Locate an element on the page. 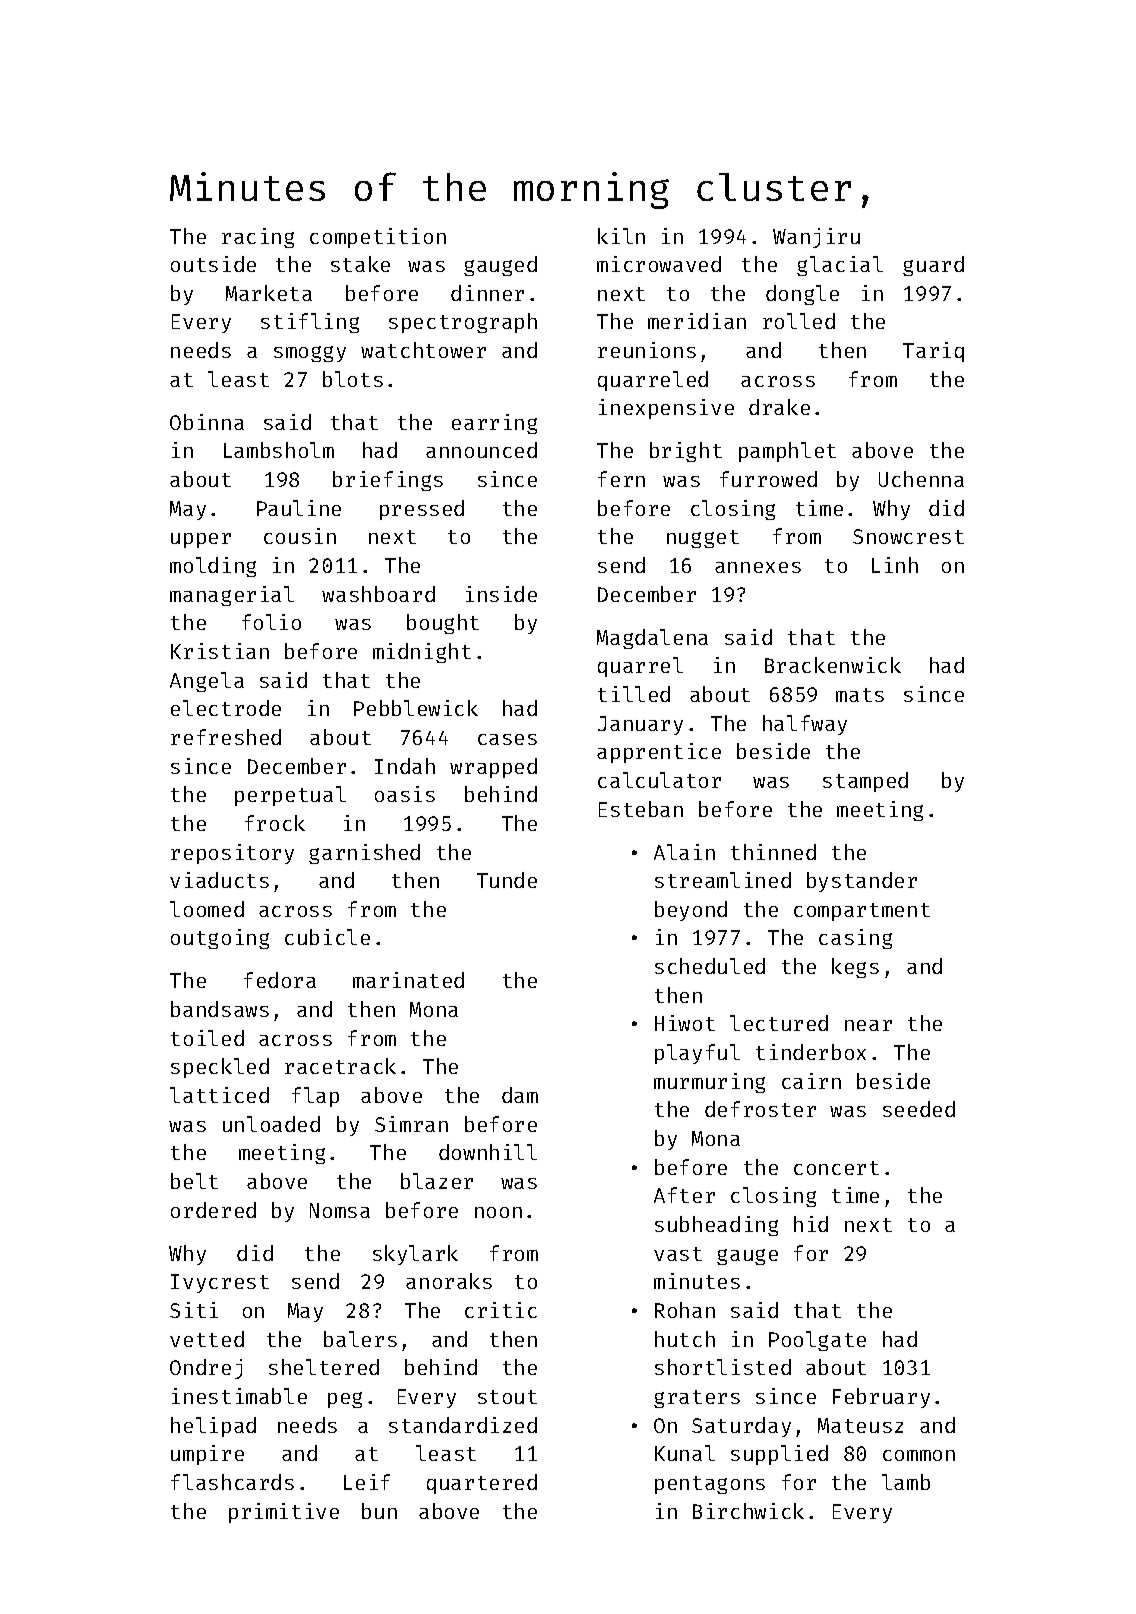  outside is located at coordinates (213, 264).
